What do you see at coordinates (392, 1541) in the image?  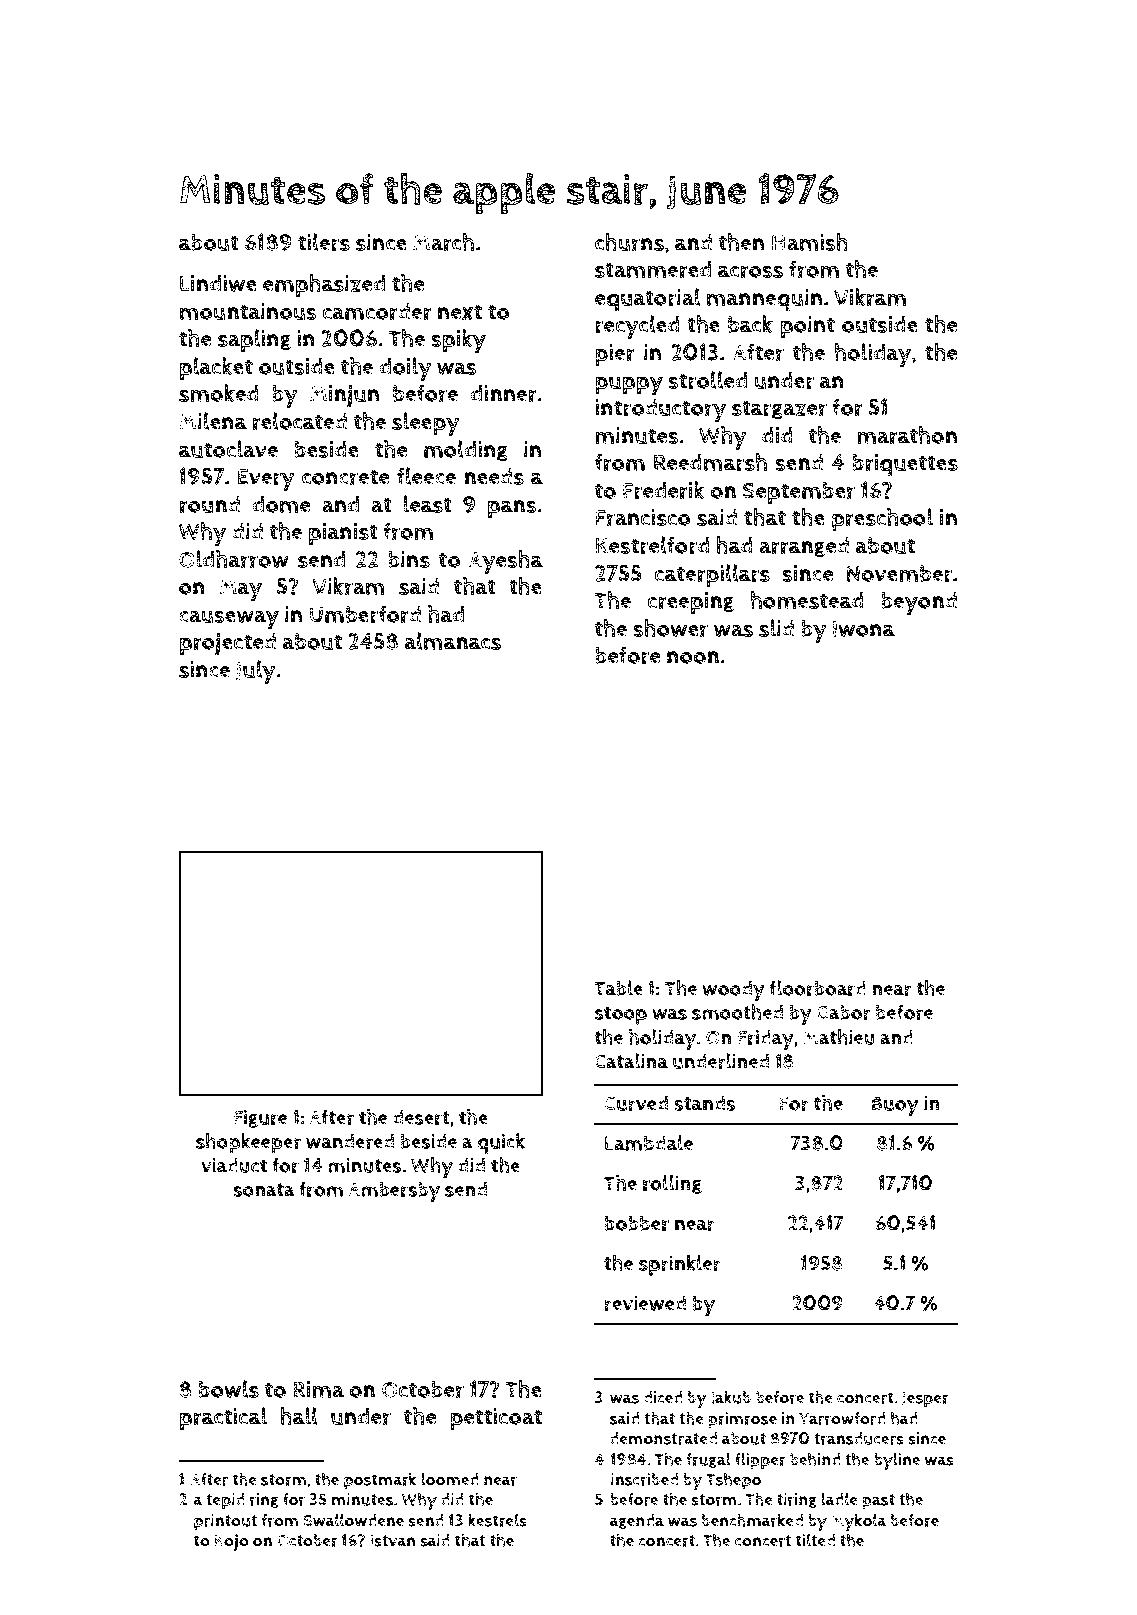 I see `Istvan` at bounding box center [392, 1541].
